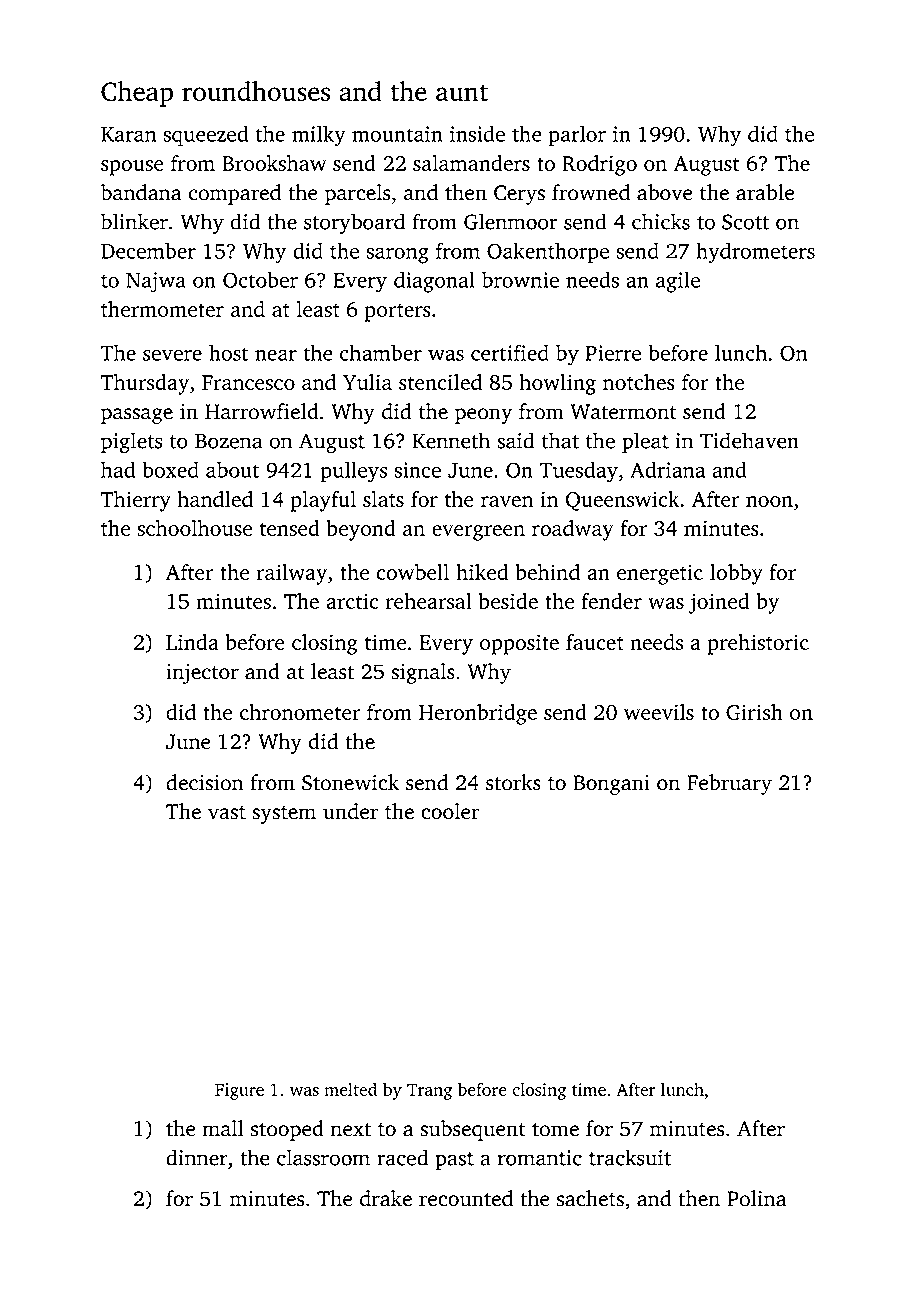 The height and width of the page is (1311, 924). I want to click on roadway, so click(573, 530).
